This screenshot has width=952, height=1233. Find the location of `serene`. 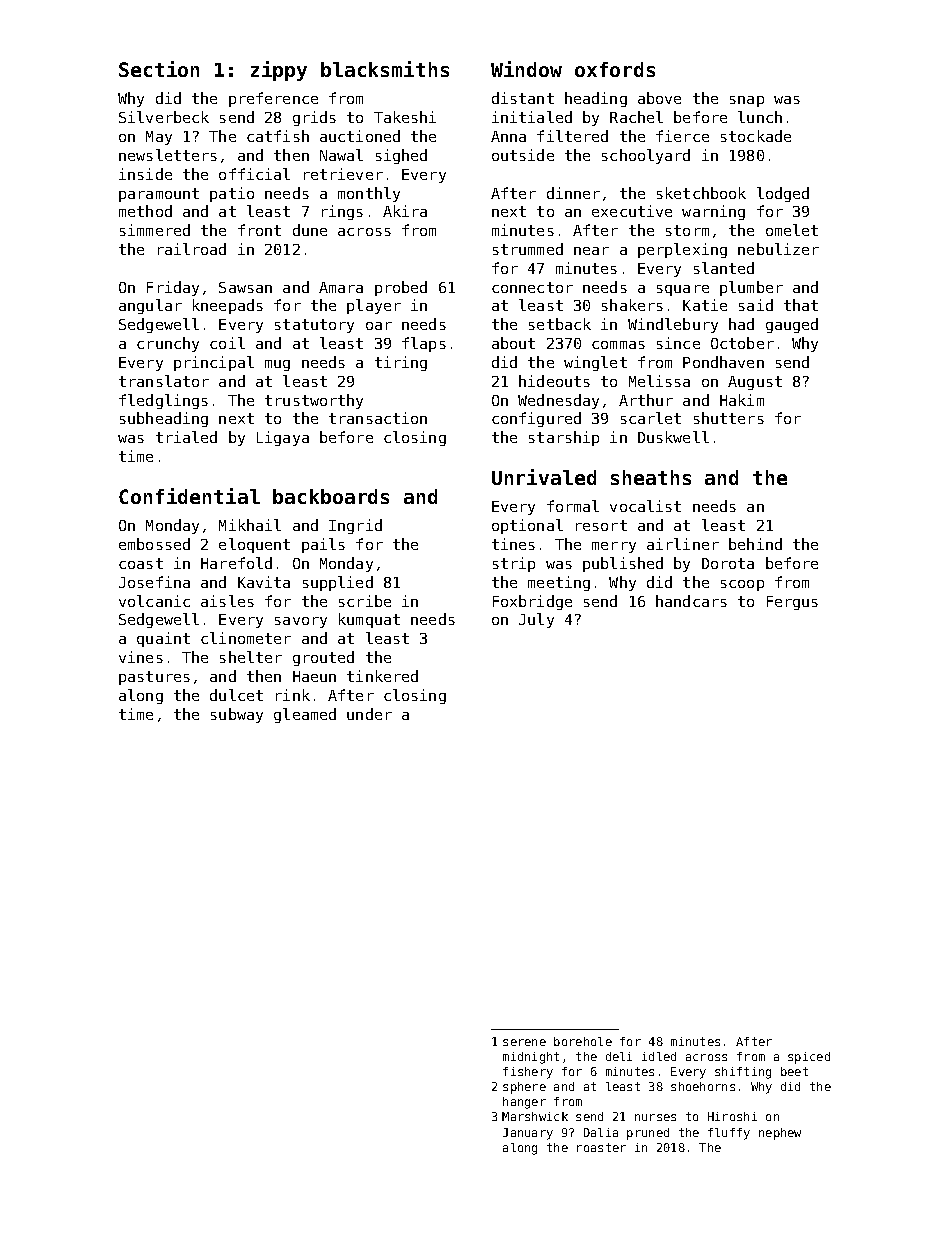

serene is located at coordinates (524, 1042).
